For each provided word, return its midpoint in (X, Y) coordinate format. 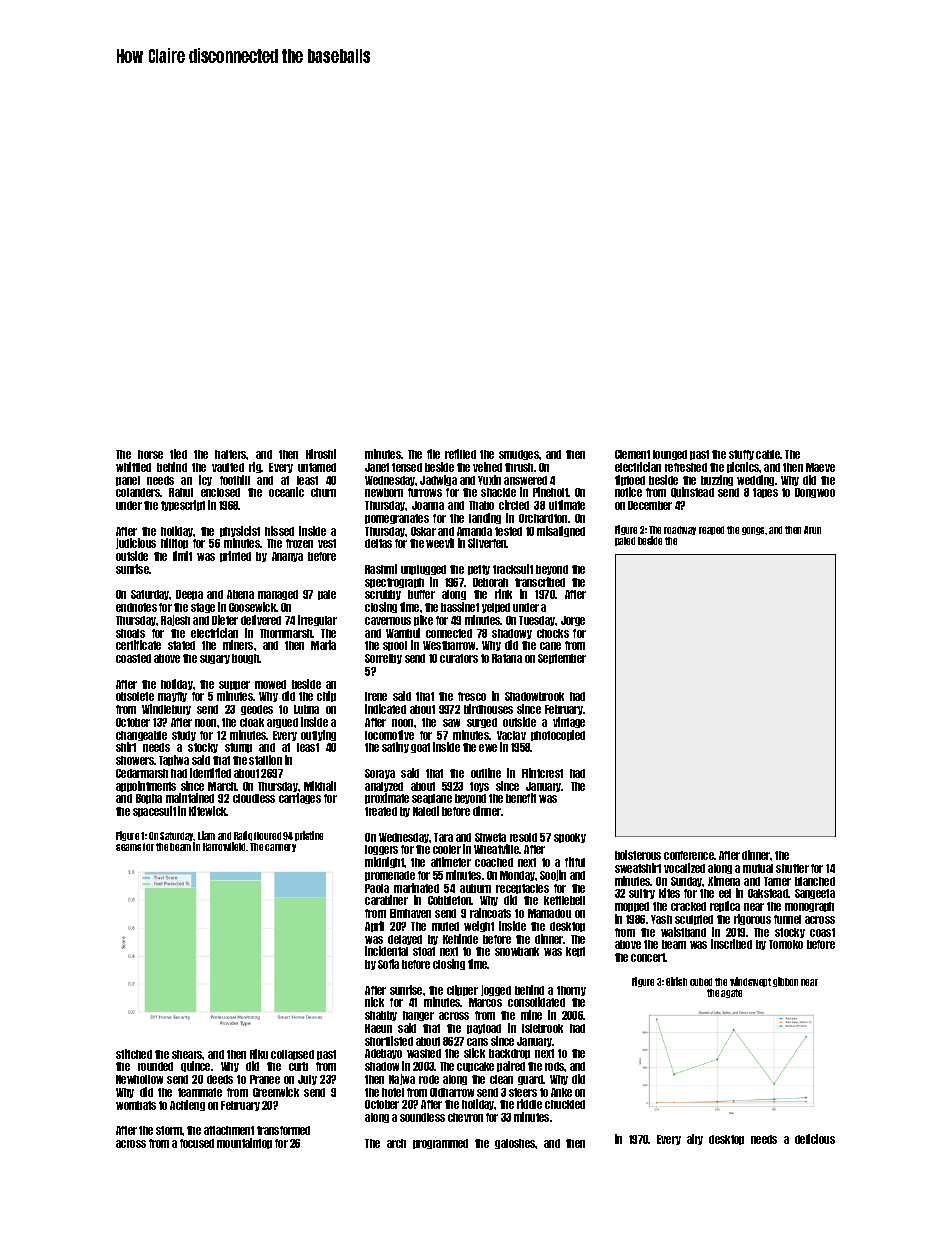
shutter (792, 868)
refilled (460, 454)
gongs (753, 531)
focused (197, 1143)
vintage (569, 722)
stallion (265, 760)
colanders (138, 492)
